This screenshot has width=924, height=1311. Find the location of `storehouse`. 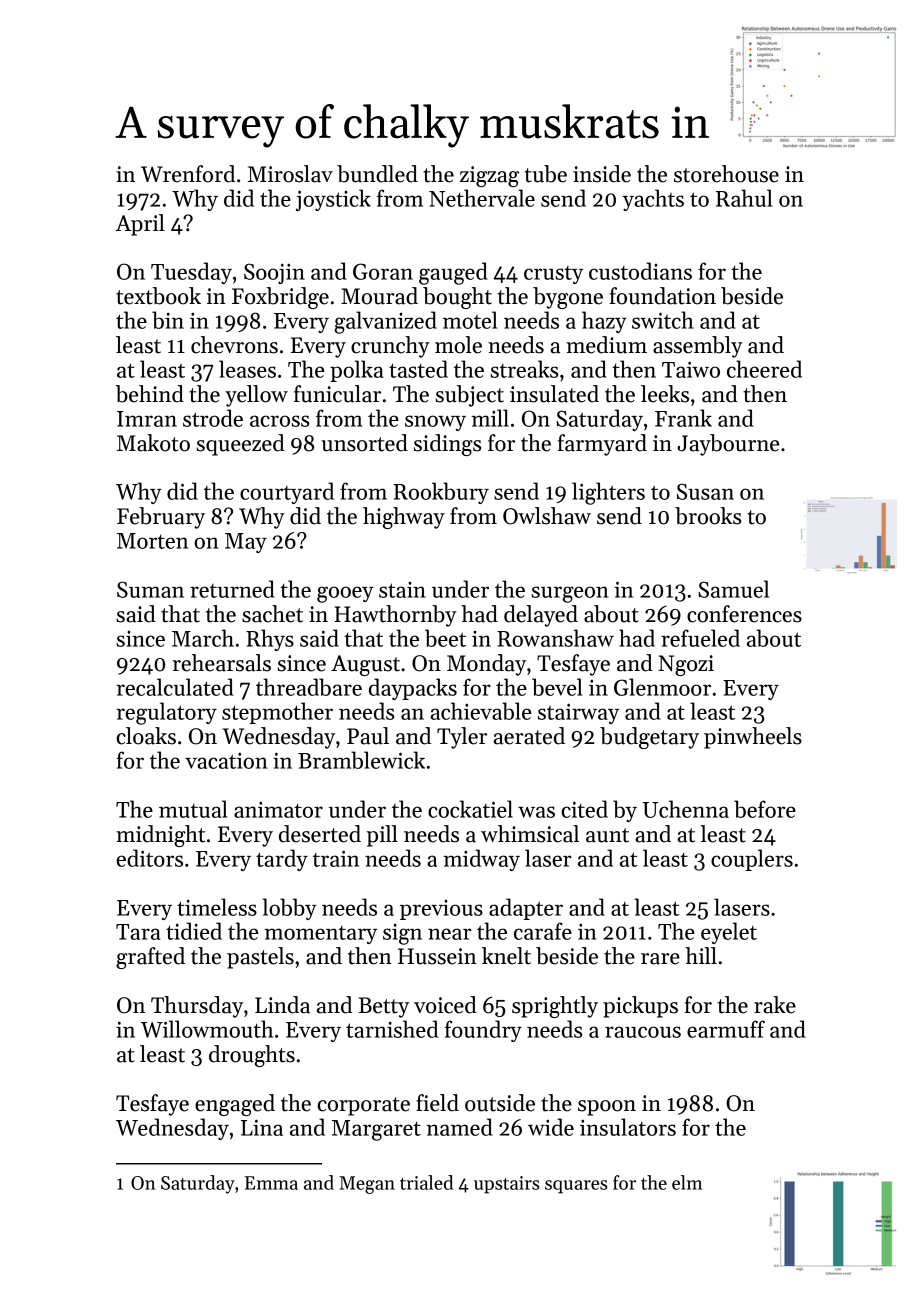

storehouse is located at coordinates (726, 174).
